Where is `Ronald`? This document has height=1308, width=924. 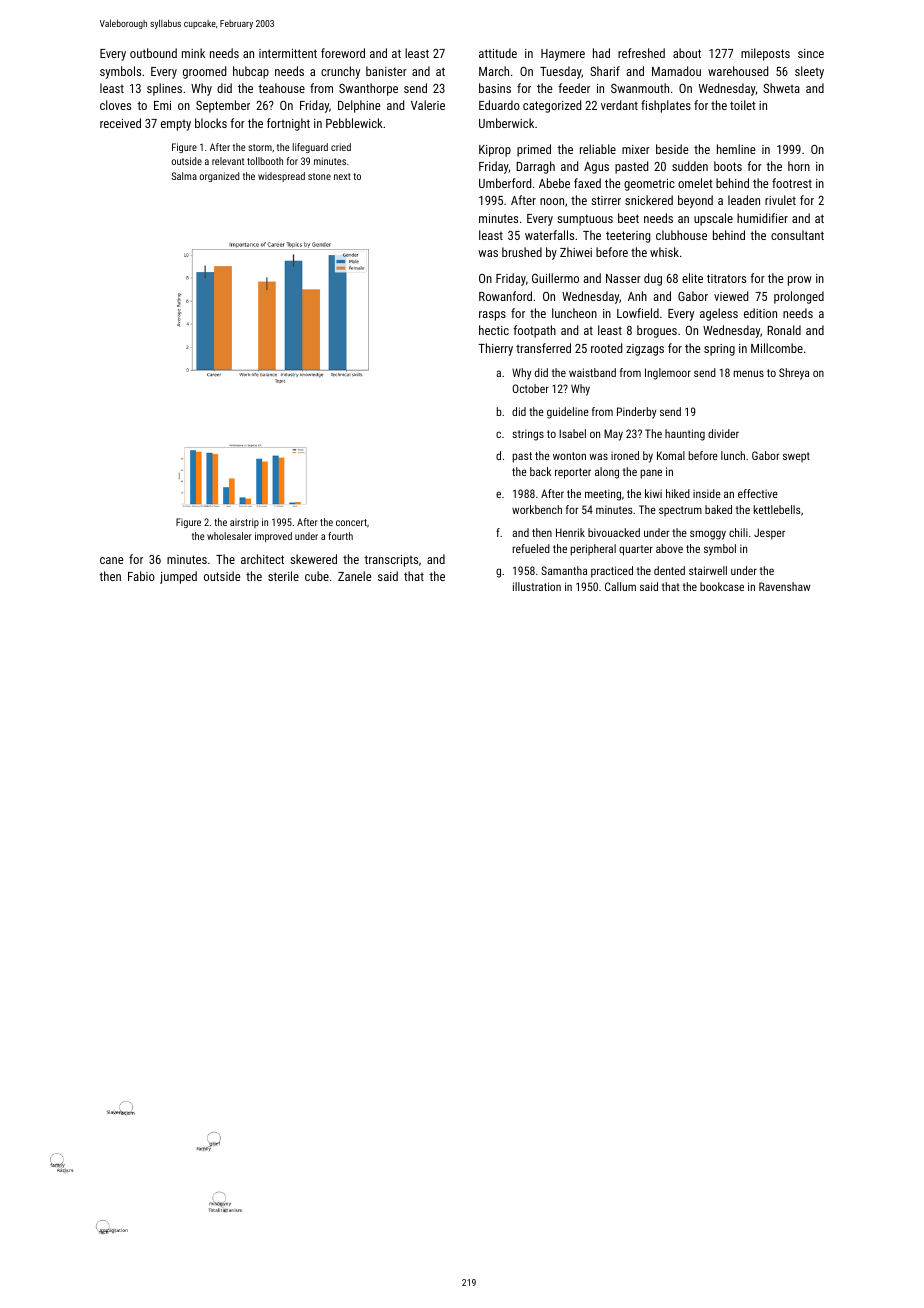 Ronald is located at coordinates (784, 330).
